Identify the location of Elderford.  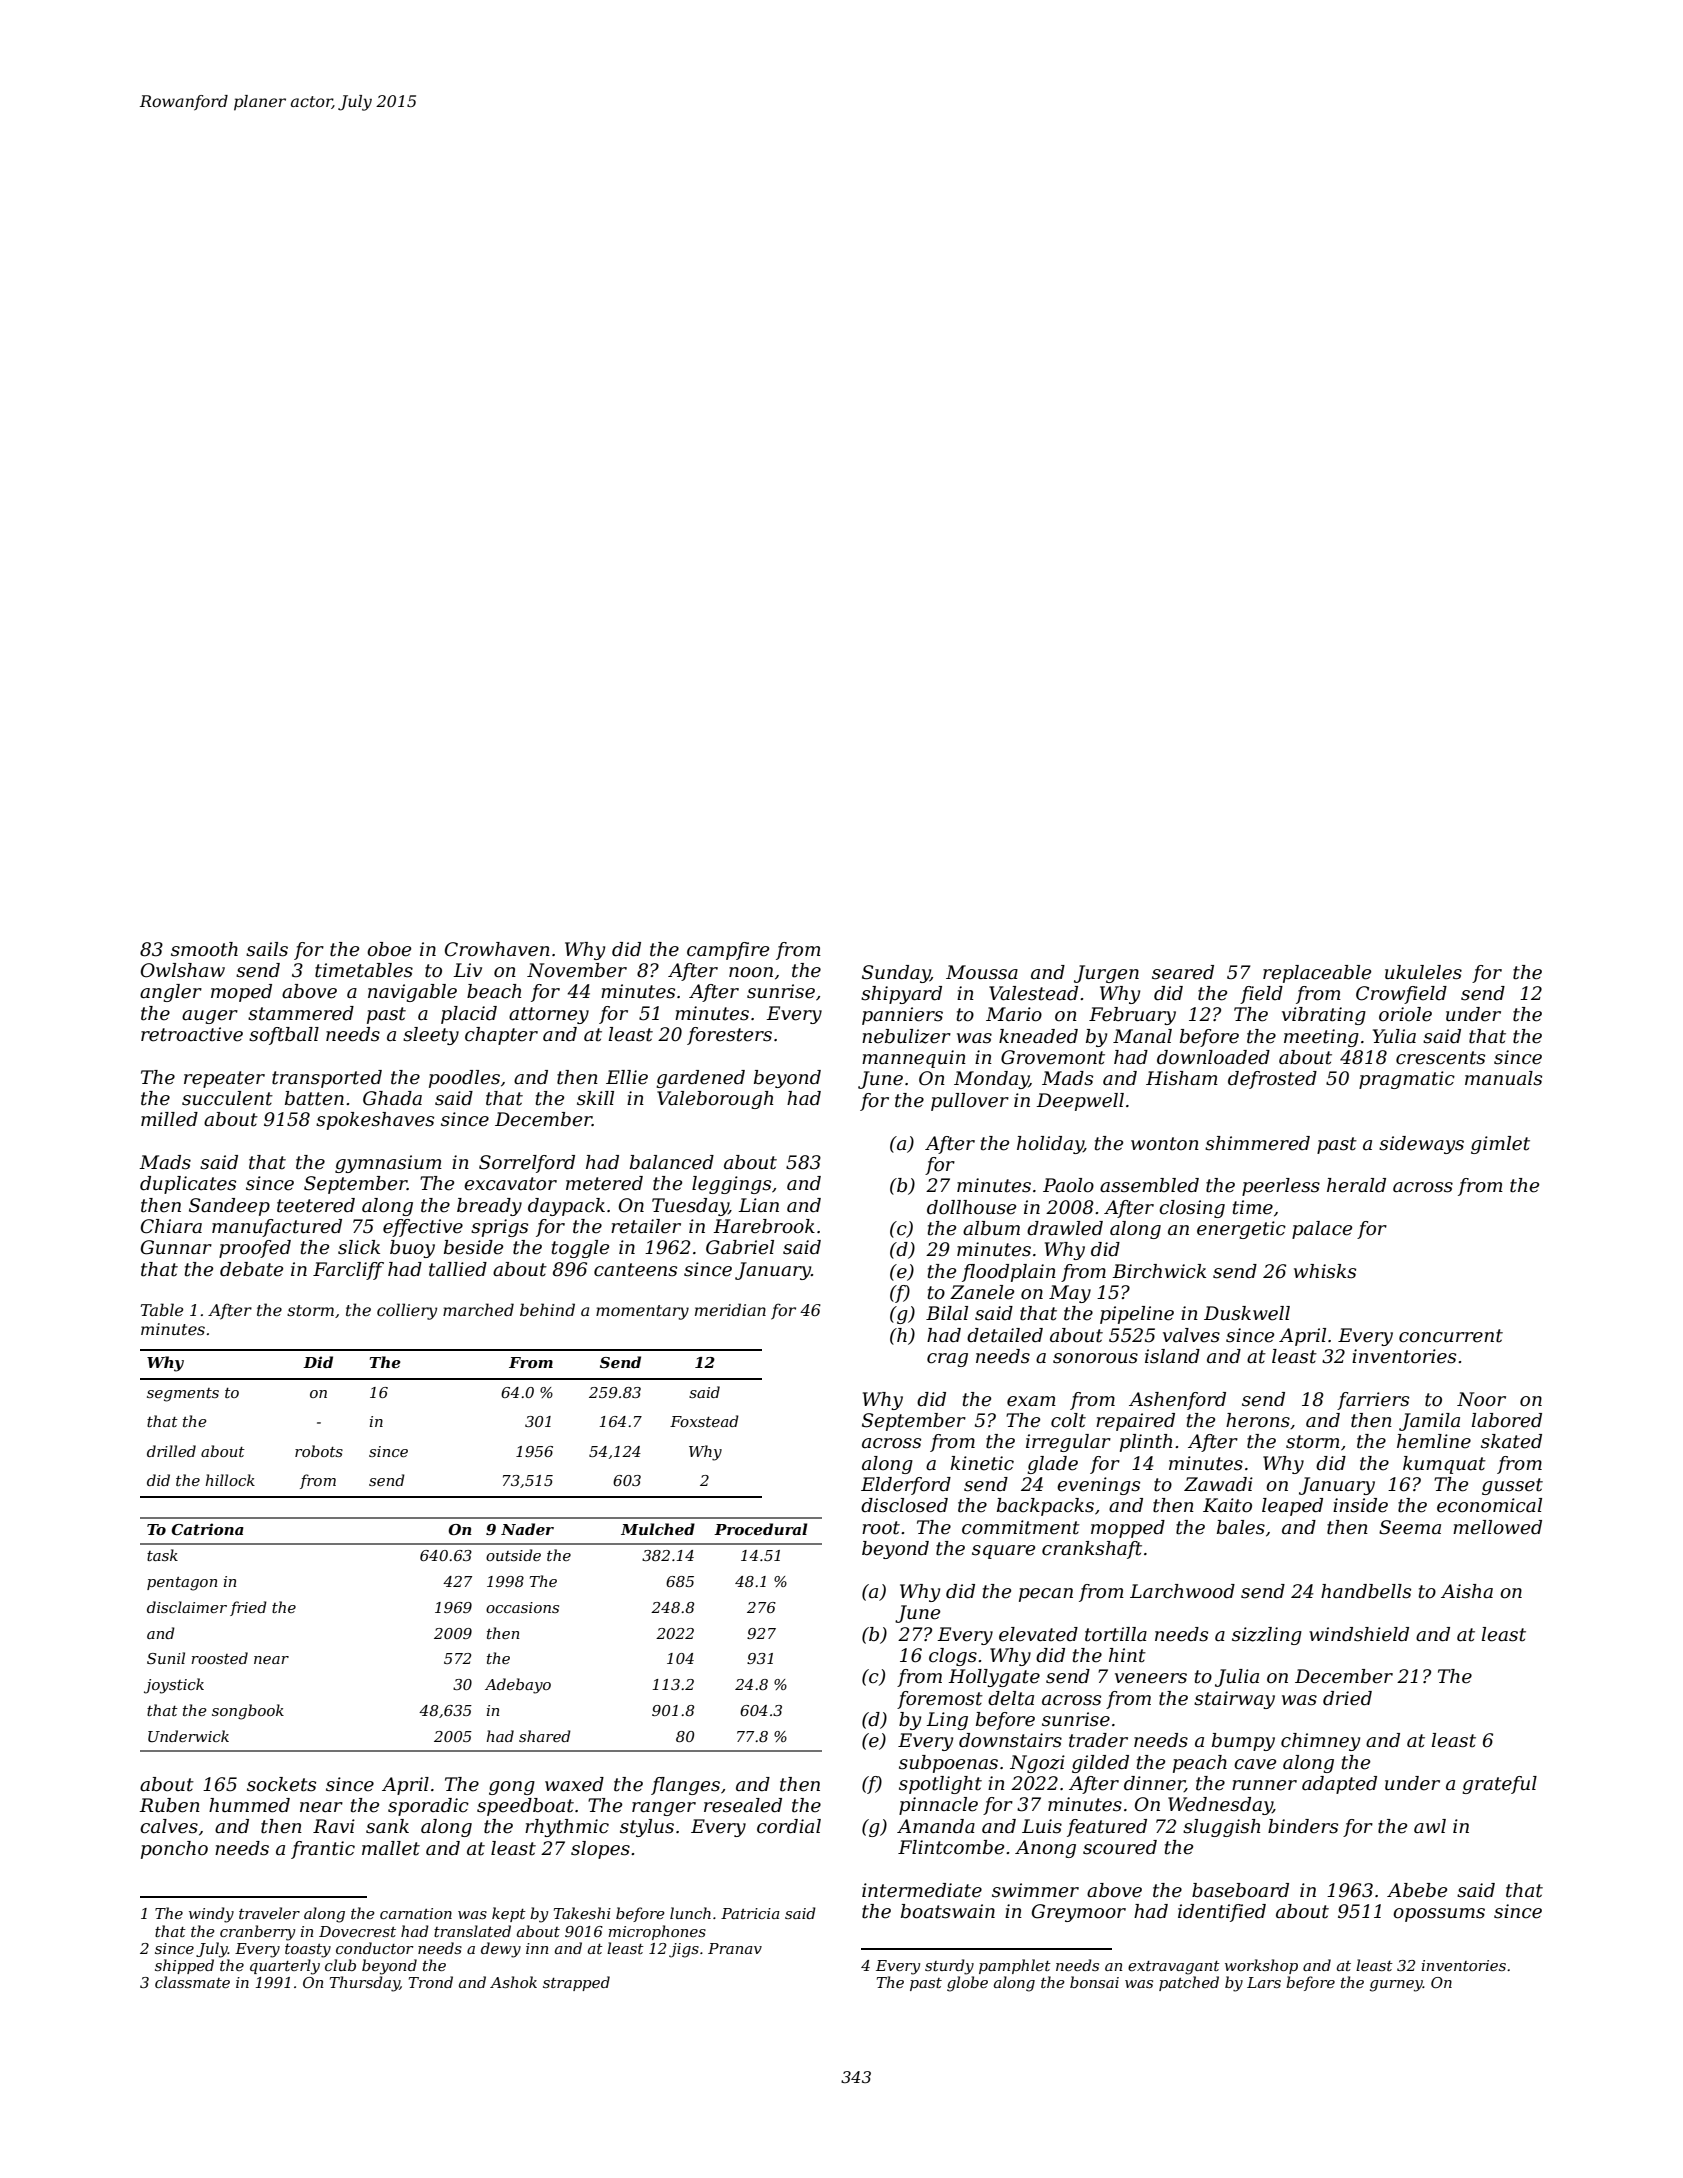
(906, 1486).
